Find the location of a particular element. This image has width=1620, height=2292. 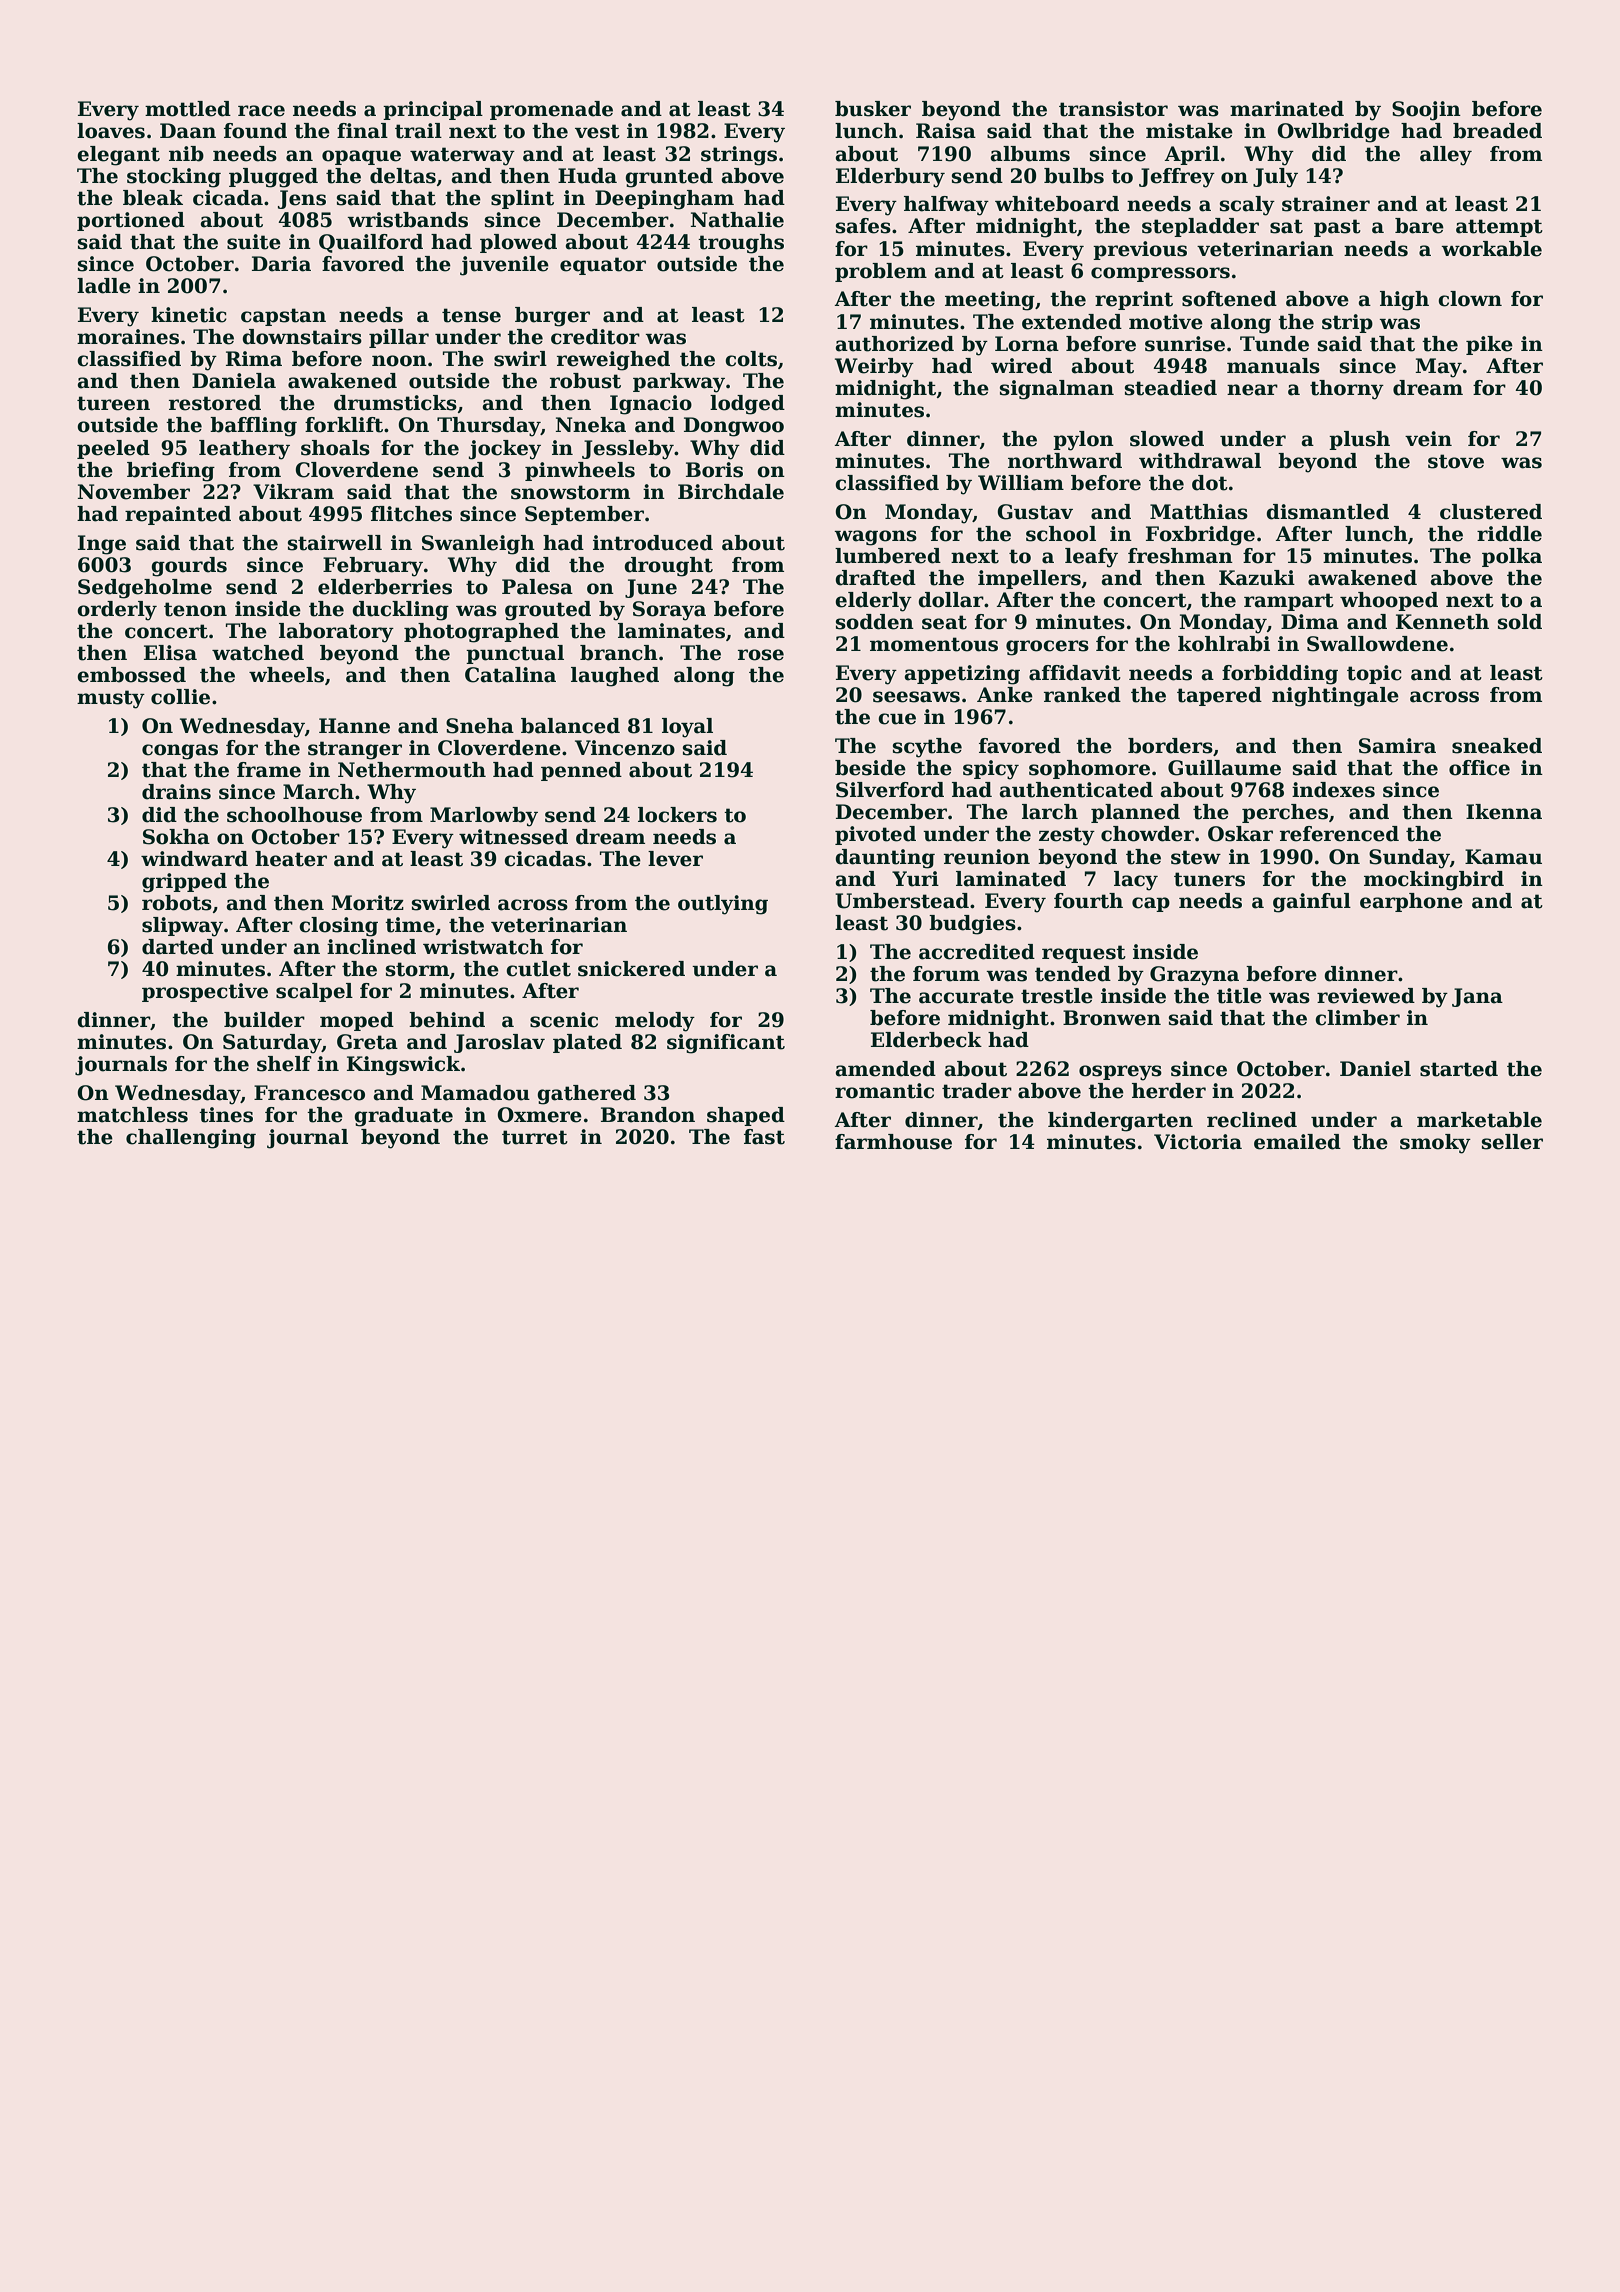

pivoted is located at coordinates (875, 835).
